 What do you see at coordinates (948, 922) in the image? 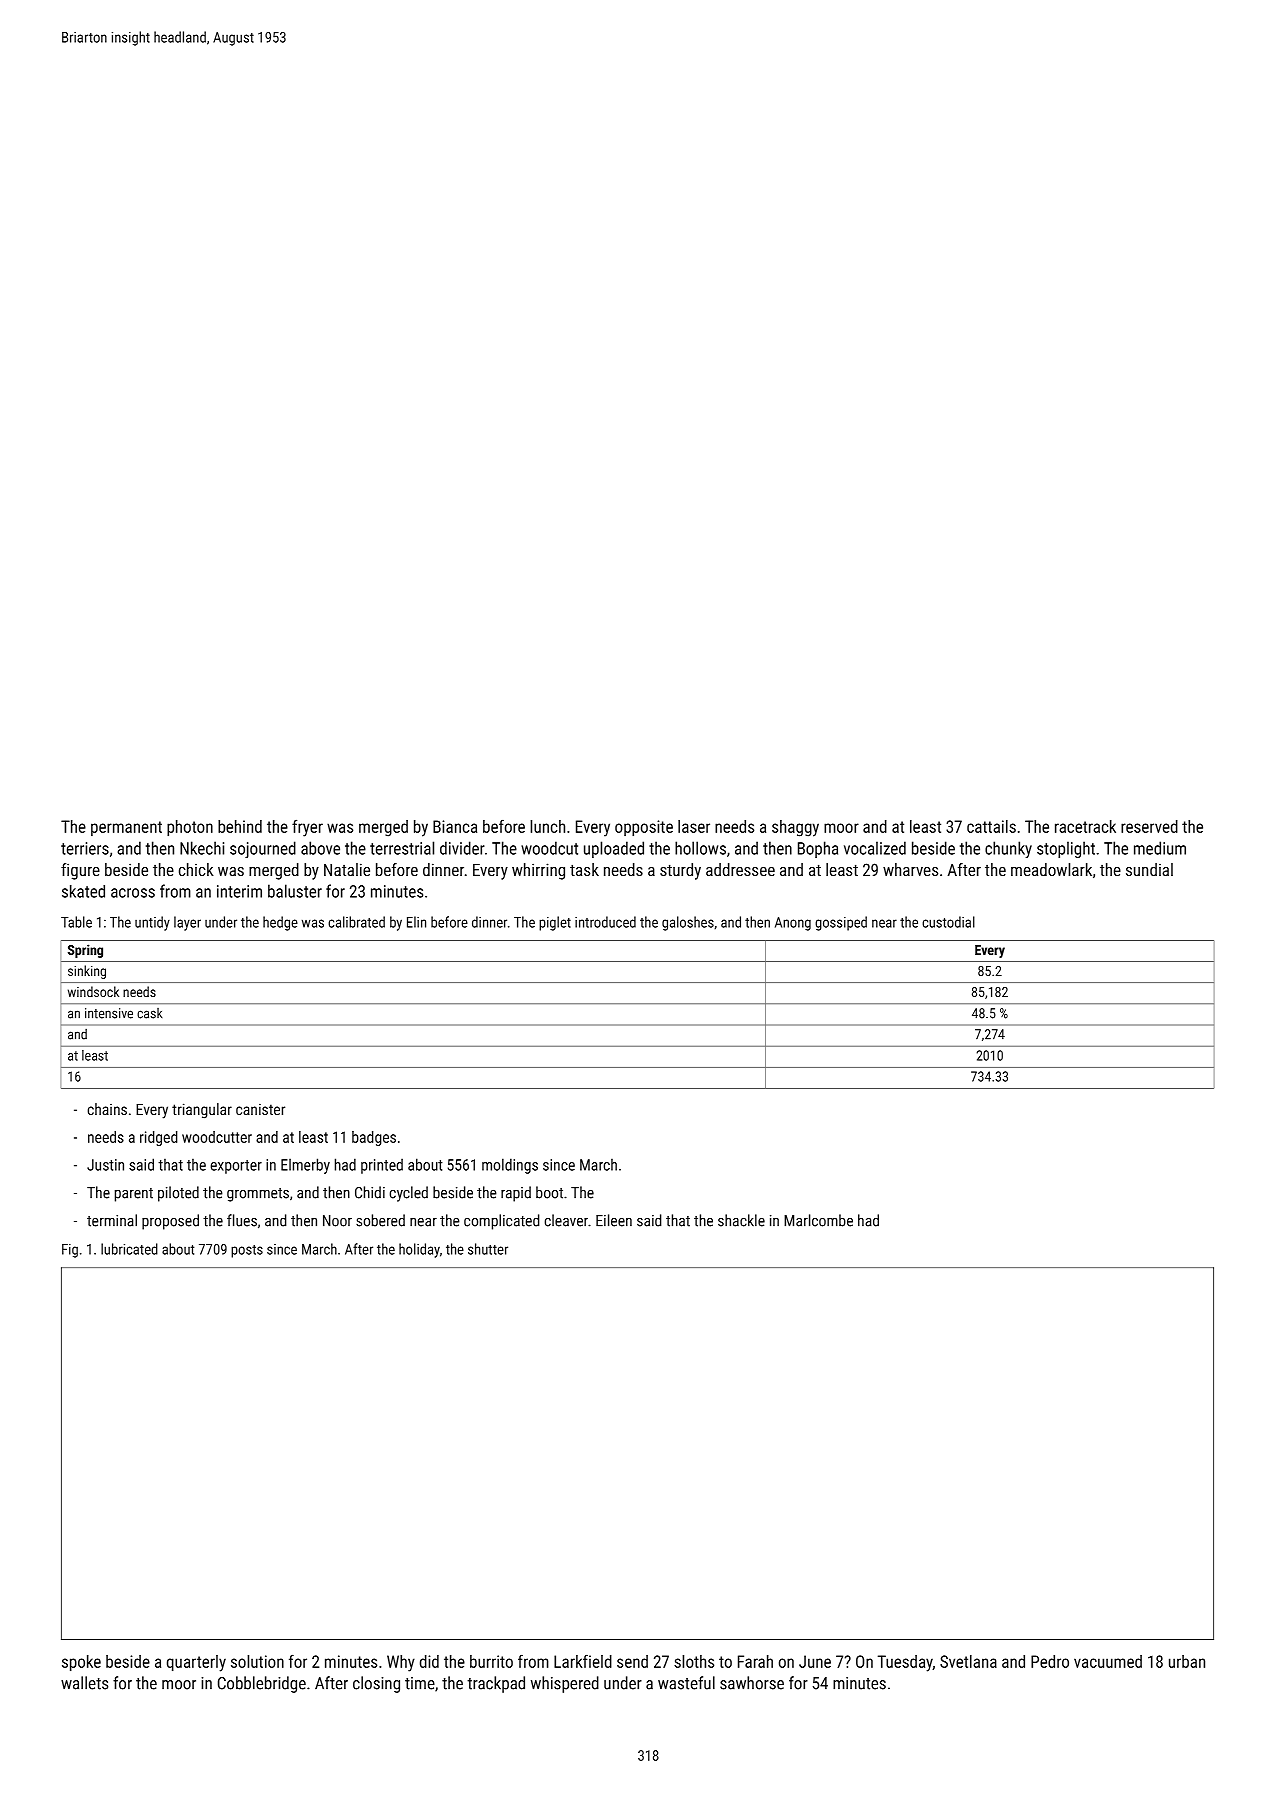
I see `custodial` at bounding box center [948, 922].
